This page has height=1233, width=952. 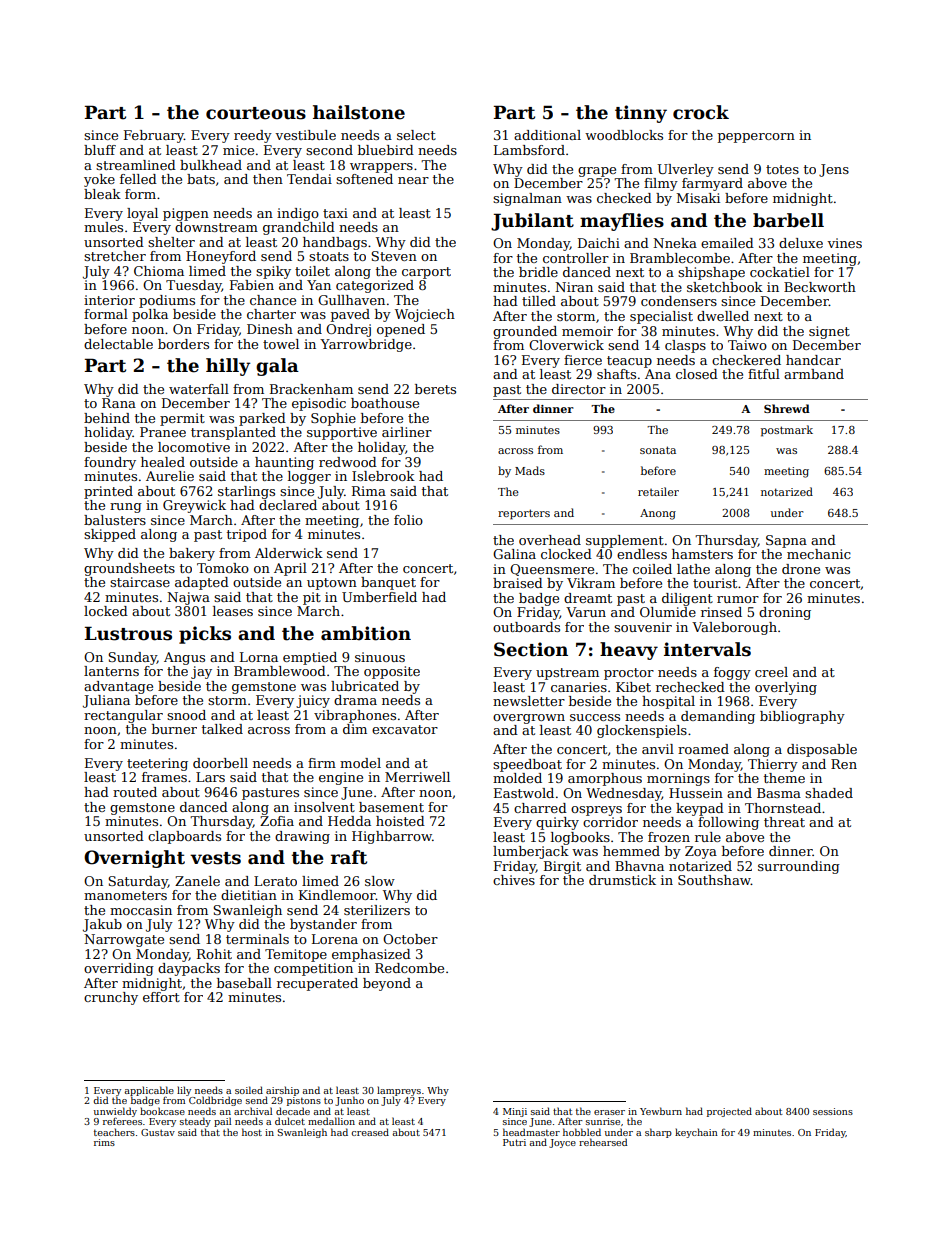 I want to click on sterilizers, so click(x=377, y=910).
